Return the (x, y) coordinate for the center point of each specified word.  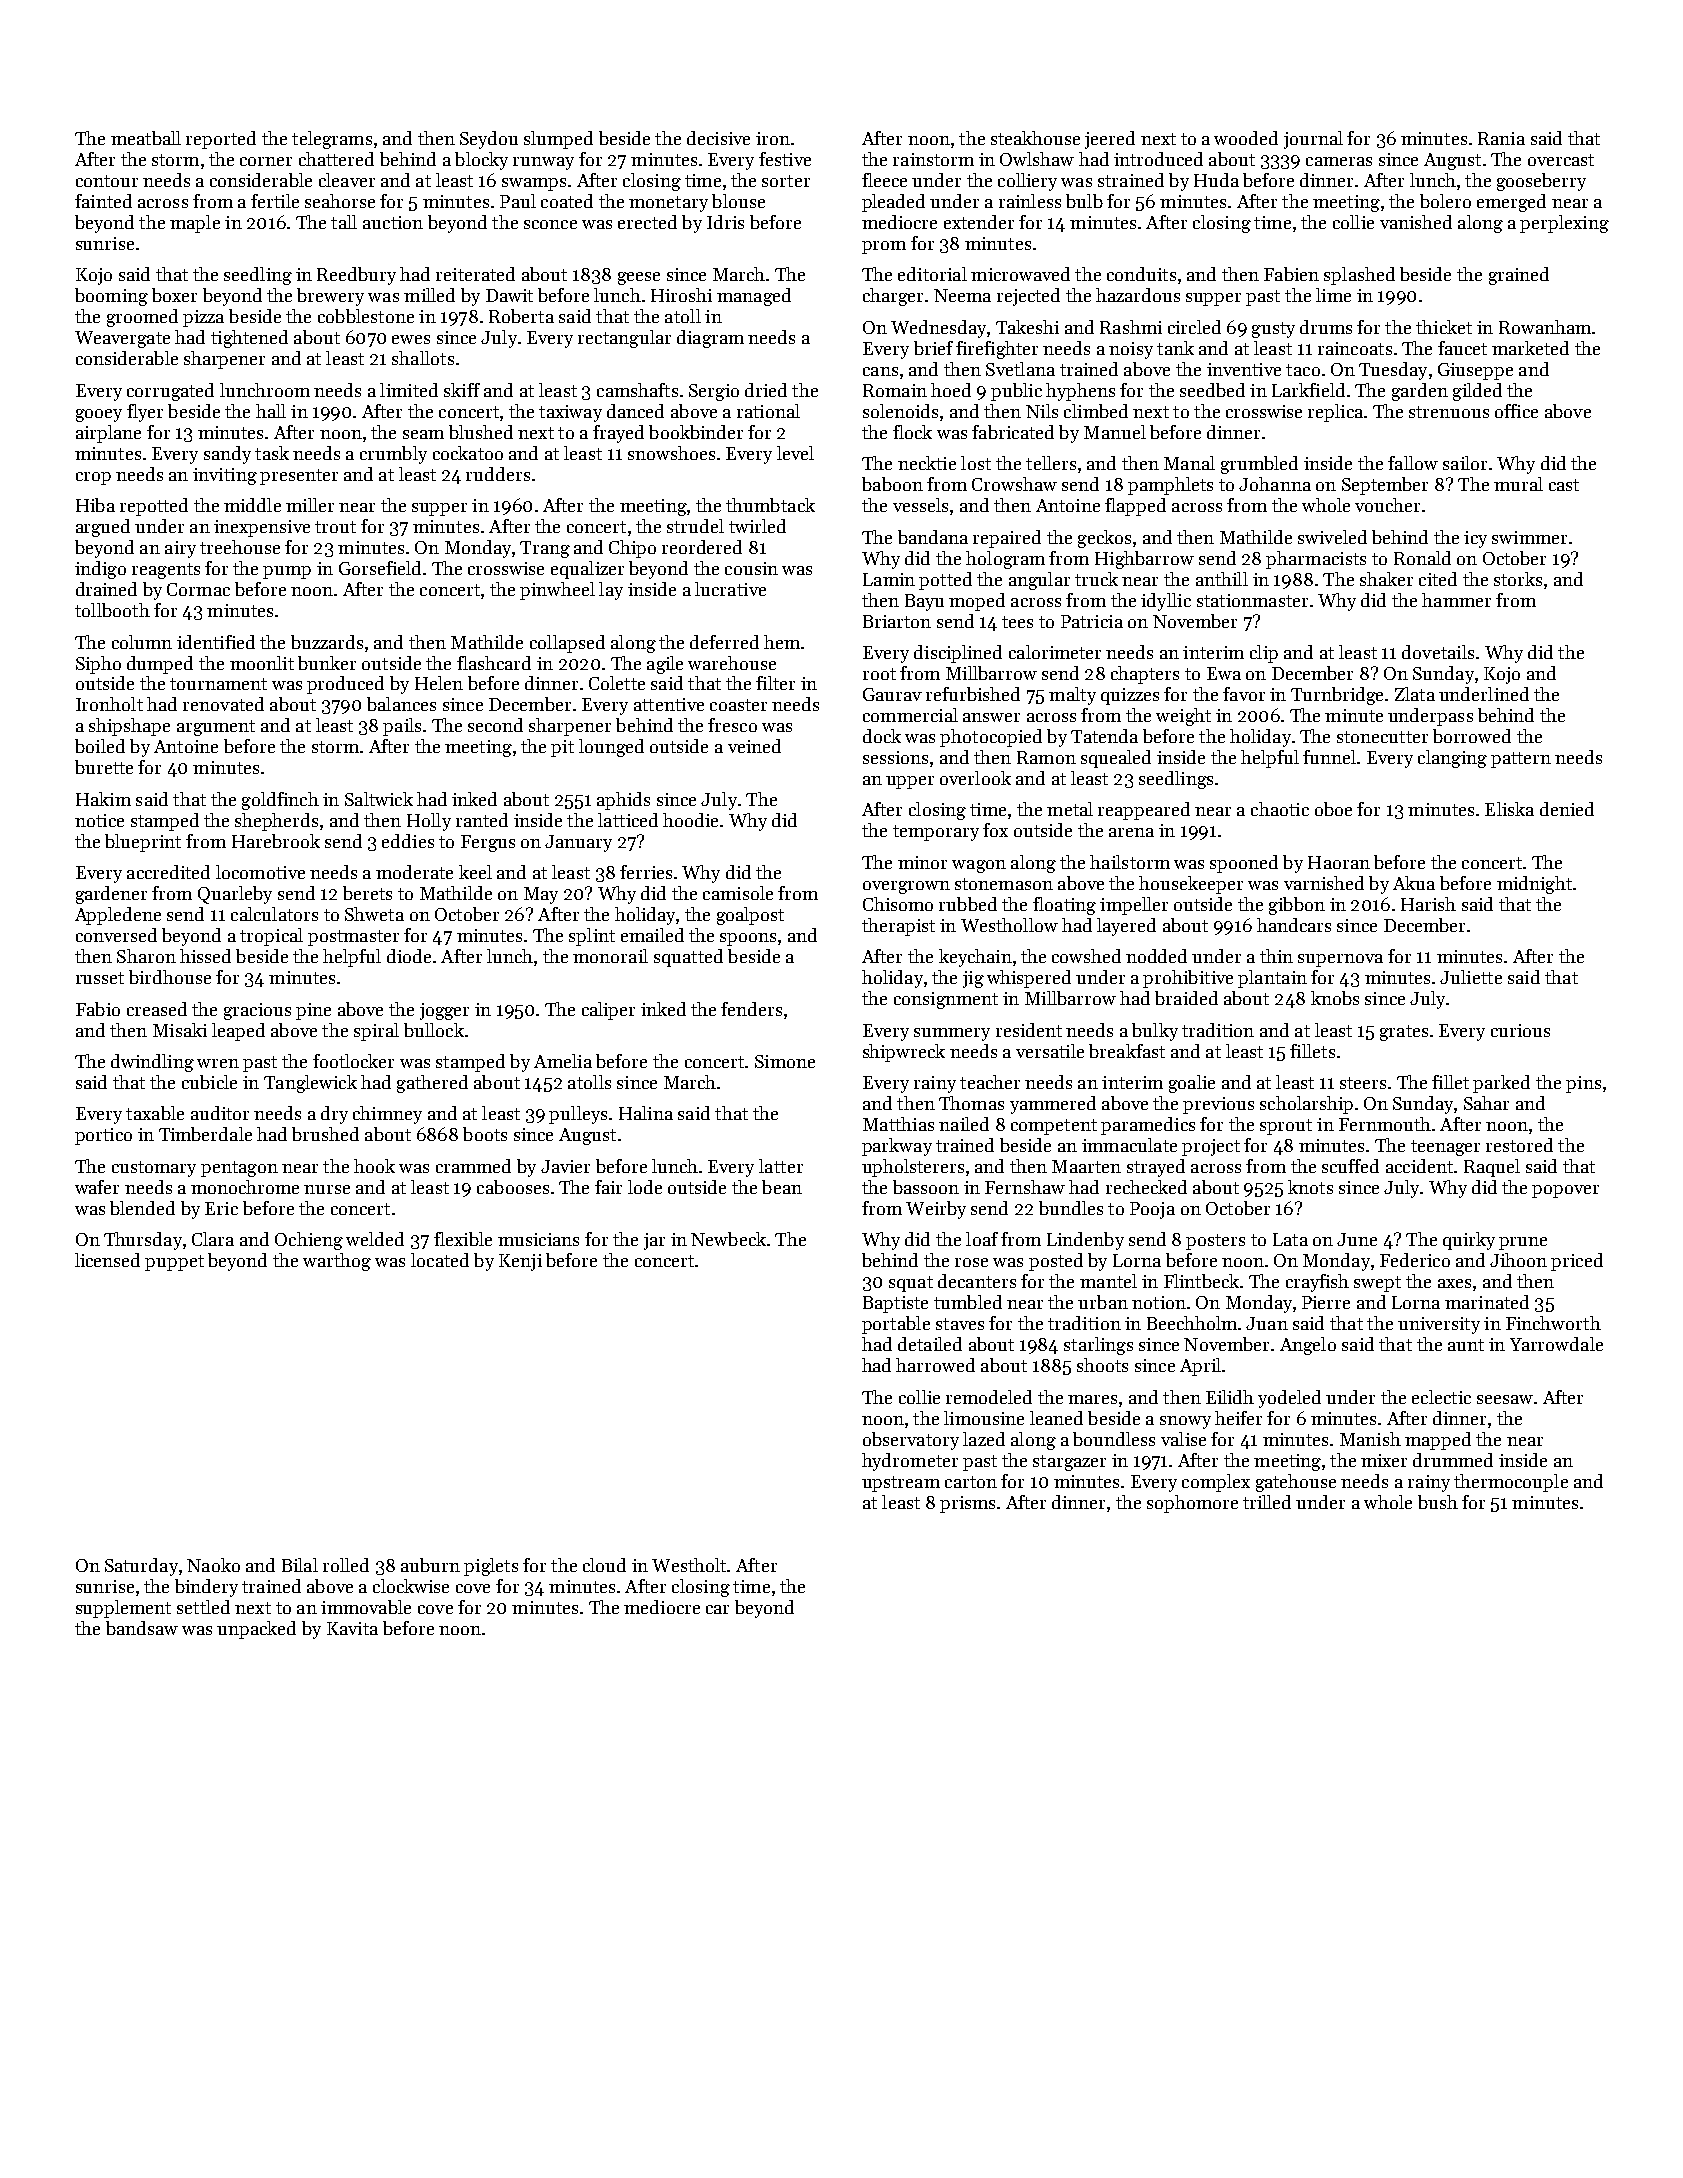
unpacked (256, 1630)
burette (104, 767)
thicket (1444, 327)
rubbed (968, 904)
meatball (146, 138)
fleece (884, 180)
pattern (1521, 760)
